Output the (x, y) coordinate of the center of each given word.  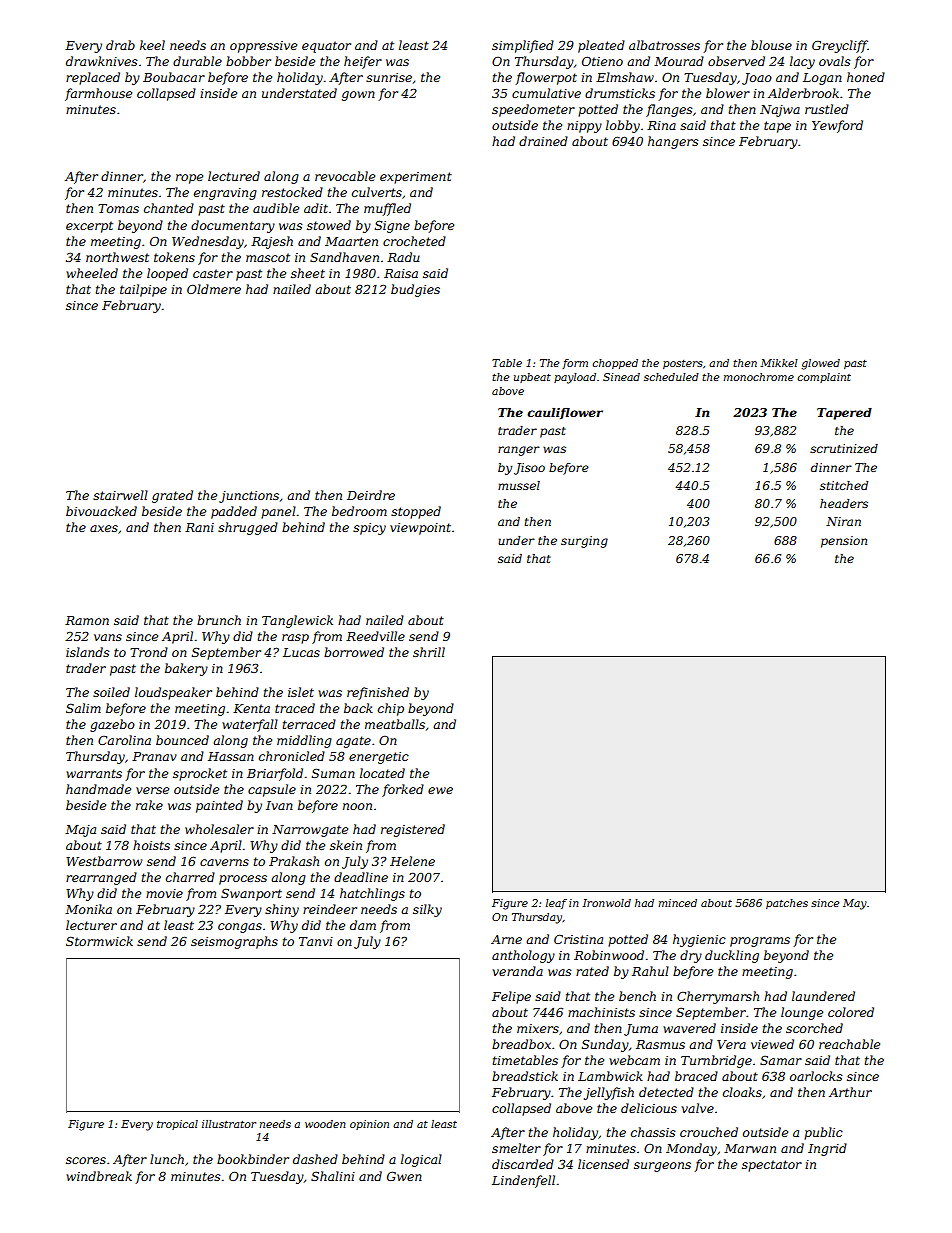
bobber (248, 61)
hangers (673, 142)
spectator (772, 1166)
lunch (167, 1159)
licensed (603, 1164)
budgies (415, 290)
